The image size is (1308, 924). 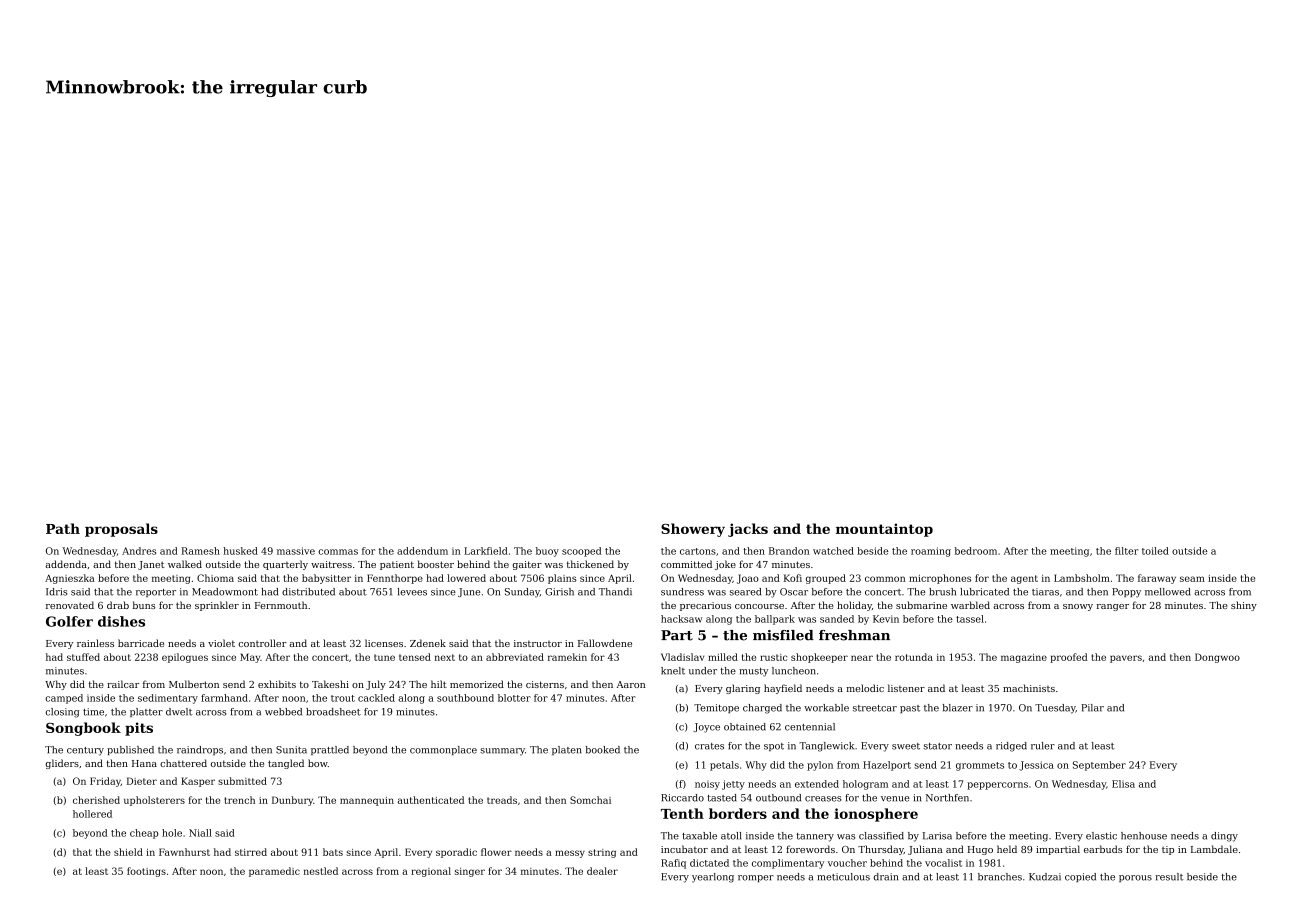 I want to click on cartons, so click(x=698, y=551).
